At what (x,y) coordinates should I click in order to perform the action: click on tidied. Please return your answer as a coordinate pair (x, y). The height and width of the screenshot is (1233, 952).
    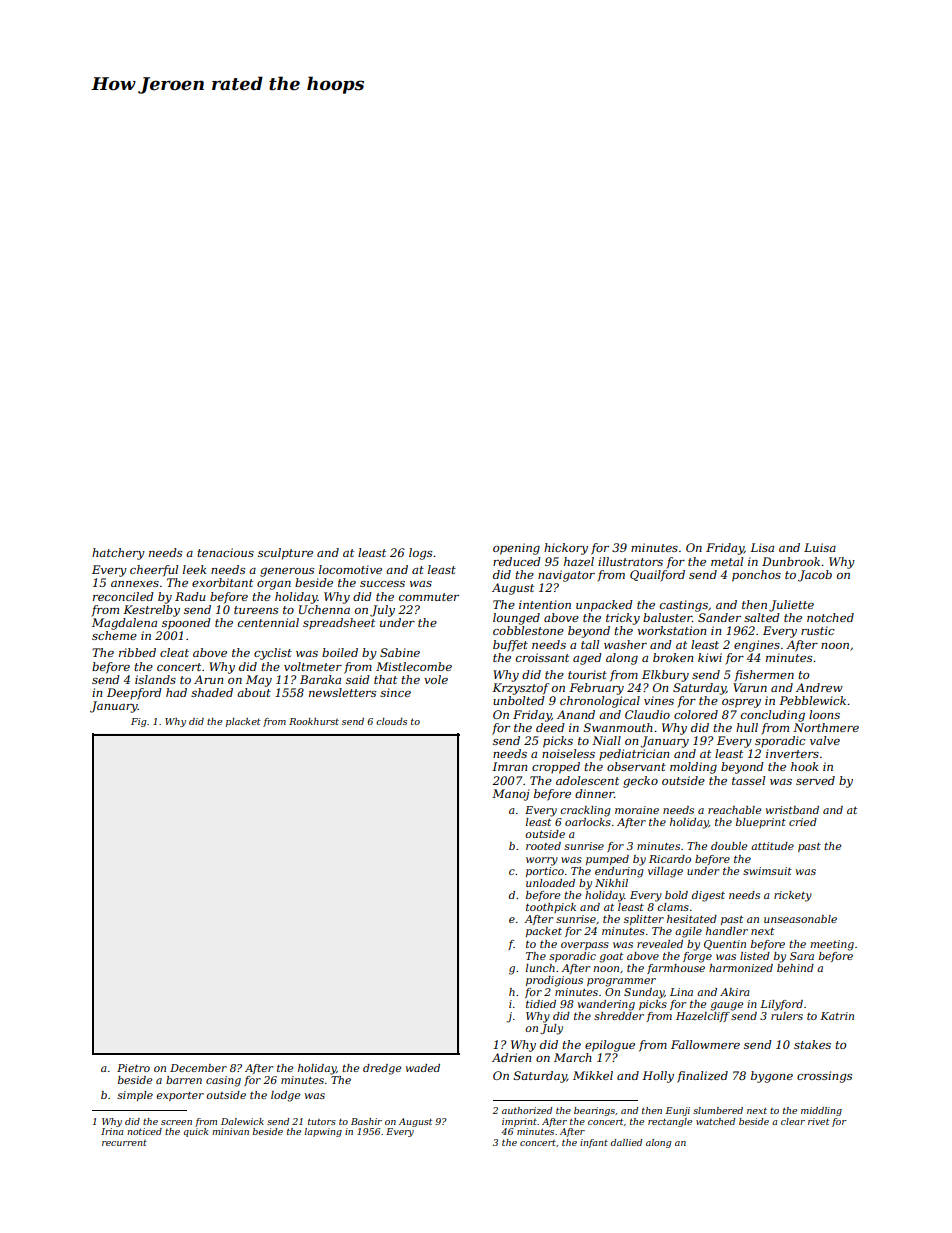
    Looking at the image, I should click on (541, 1004).
